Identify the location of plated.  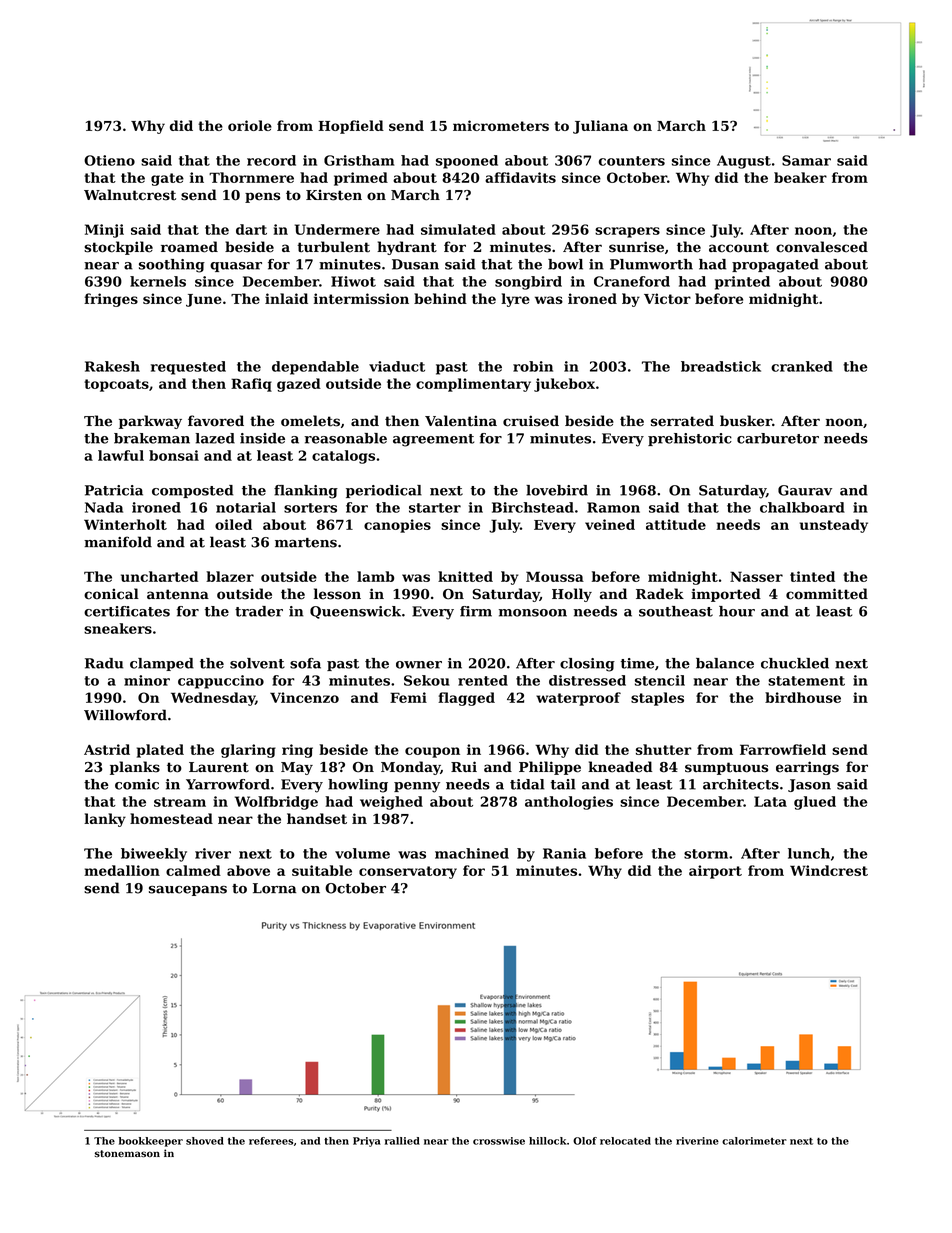
(160, 751).
